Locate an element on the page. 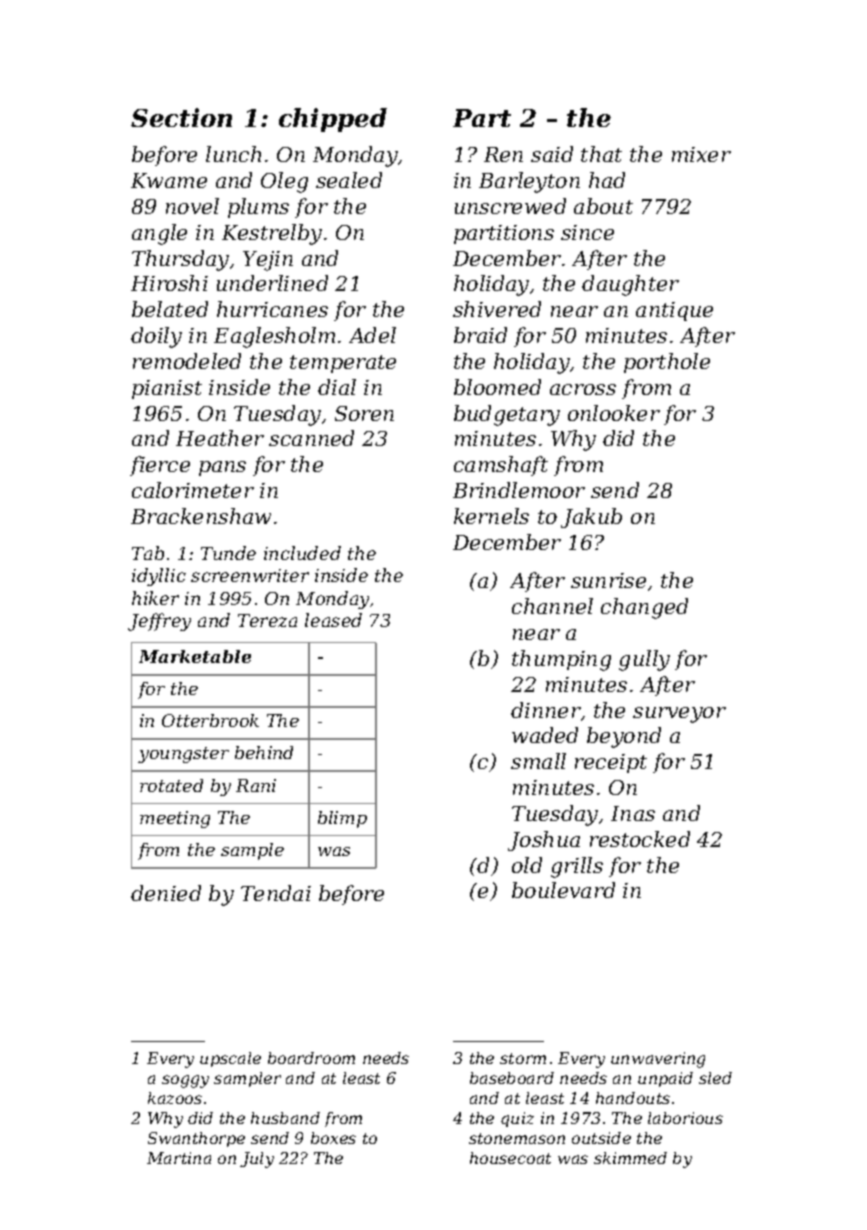 The image size is (867, 1230). scanned is located at coordinates (311, 438).
